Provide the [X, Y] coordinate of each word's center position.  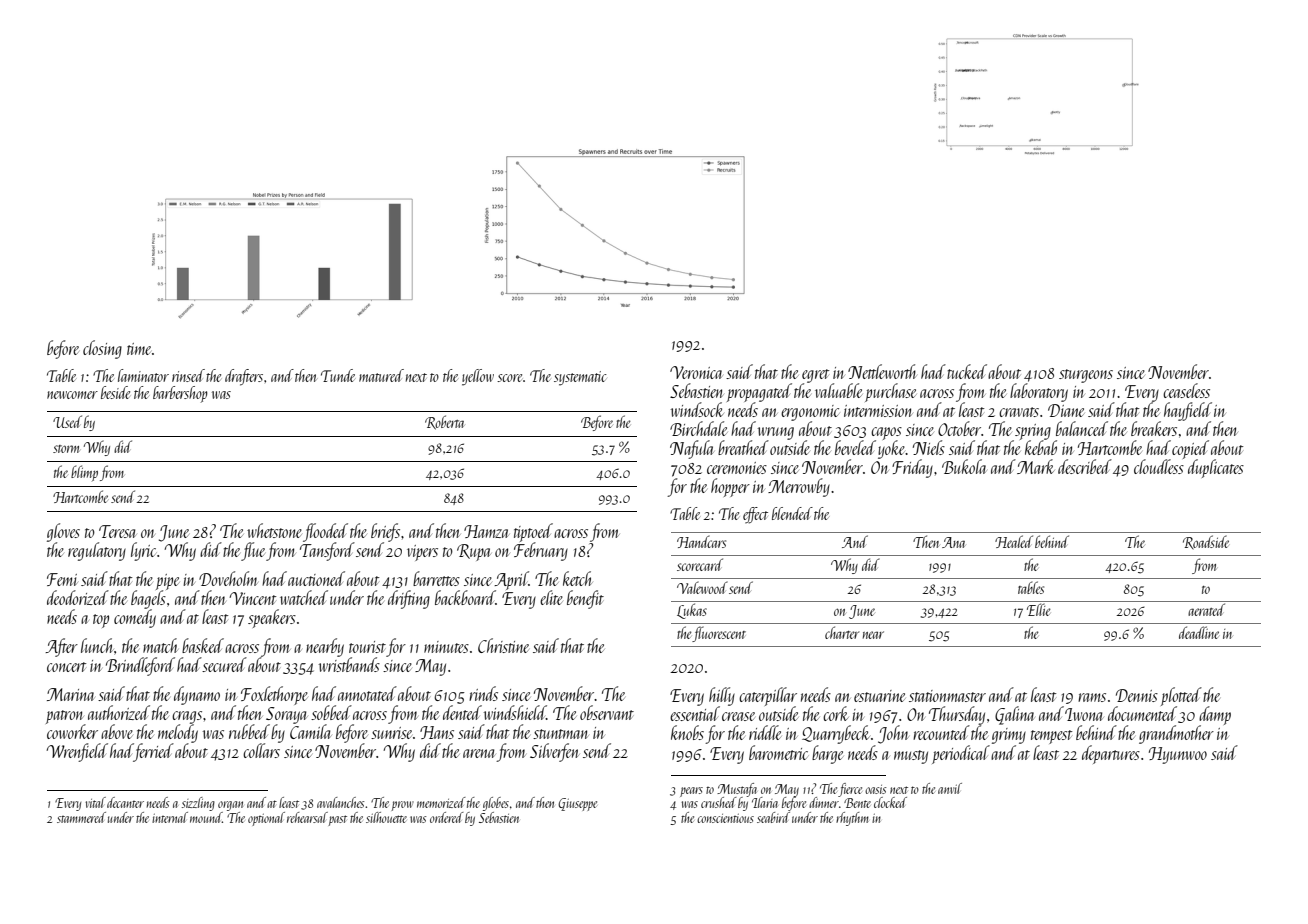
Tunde [338, 375]
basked [203, 645]
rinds [483, 693]
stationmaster [947, 696]
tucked [967, 371]
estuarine [879, 696]
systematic [580, 378]
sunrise [391, 733]
